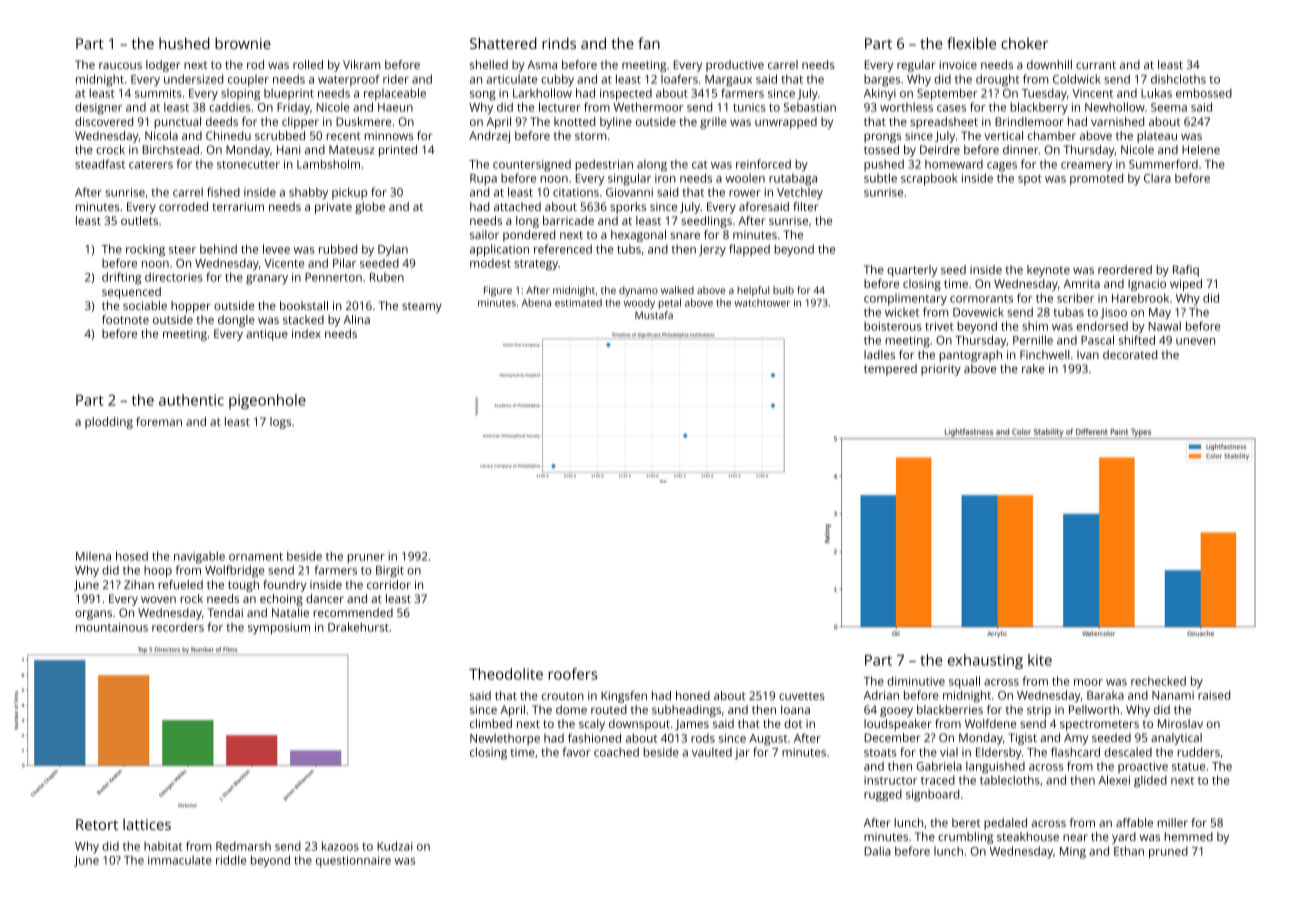 This screenshot has width=1308, height=924. What do you see at coordinates (890, 370) in the screenshot?
I see `tempered` at bounding box center [890, 370].
